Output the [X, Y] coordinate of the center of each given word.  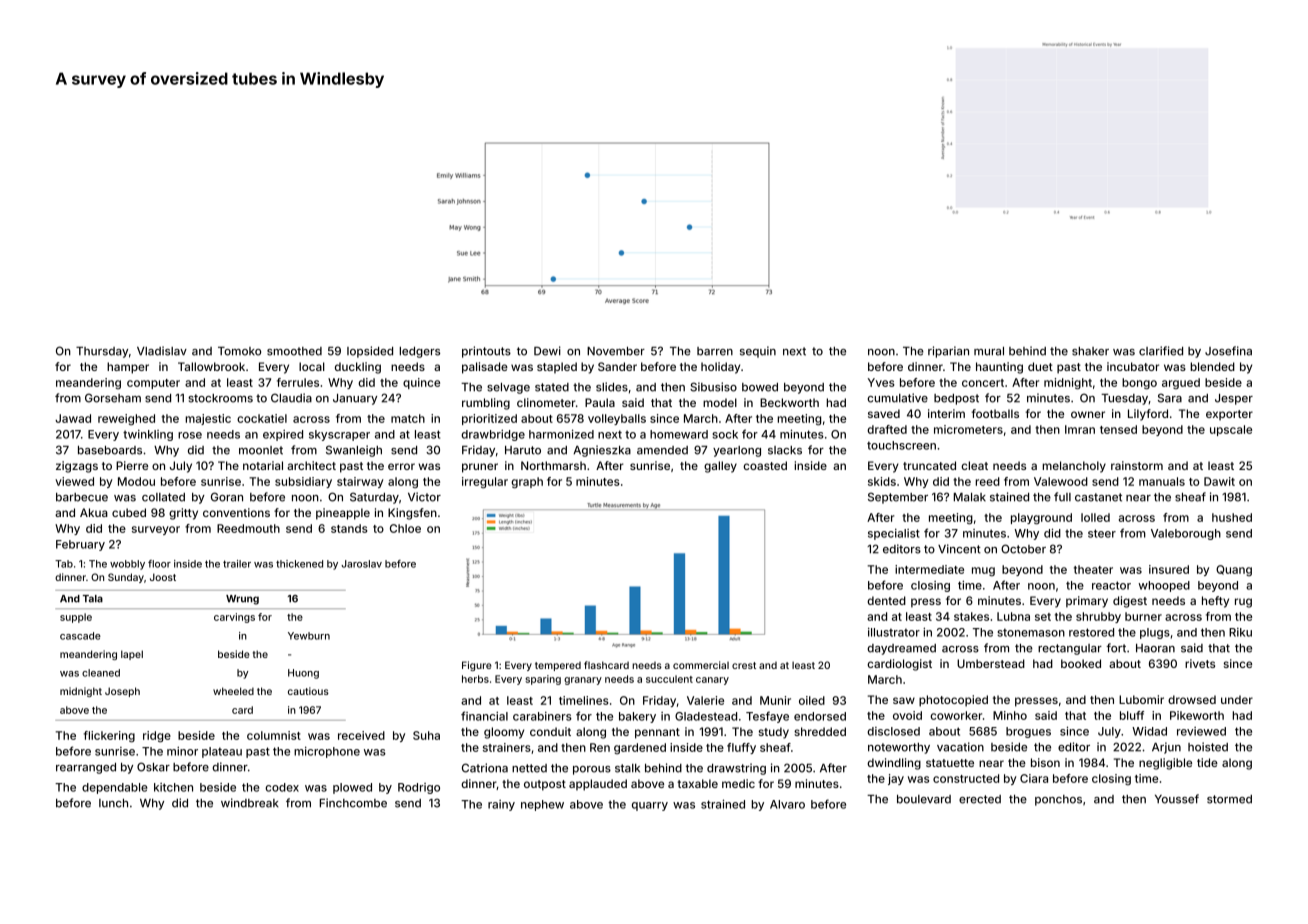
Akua [94, 512]
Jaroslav [361, 564]
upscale [1231, 430]
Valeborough [1186, 534]
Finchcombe [353, 803]
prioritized [489, 419]
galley [720, 467]
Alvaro [787, 804]
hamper [128, 368]
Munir [775, 700]
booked [1081, 663]
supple [76, 618]
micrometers [968, 429]
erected [980, 799]
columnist [274, 735]
